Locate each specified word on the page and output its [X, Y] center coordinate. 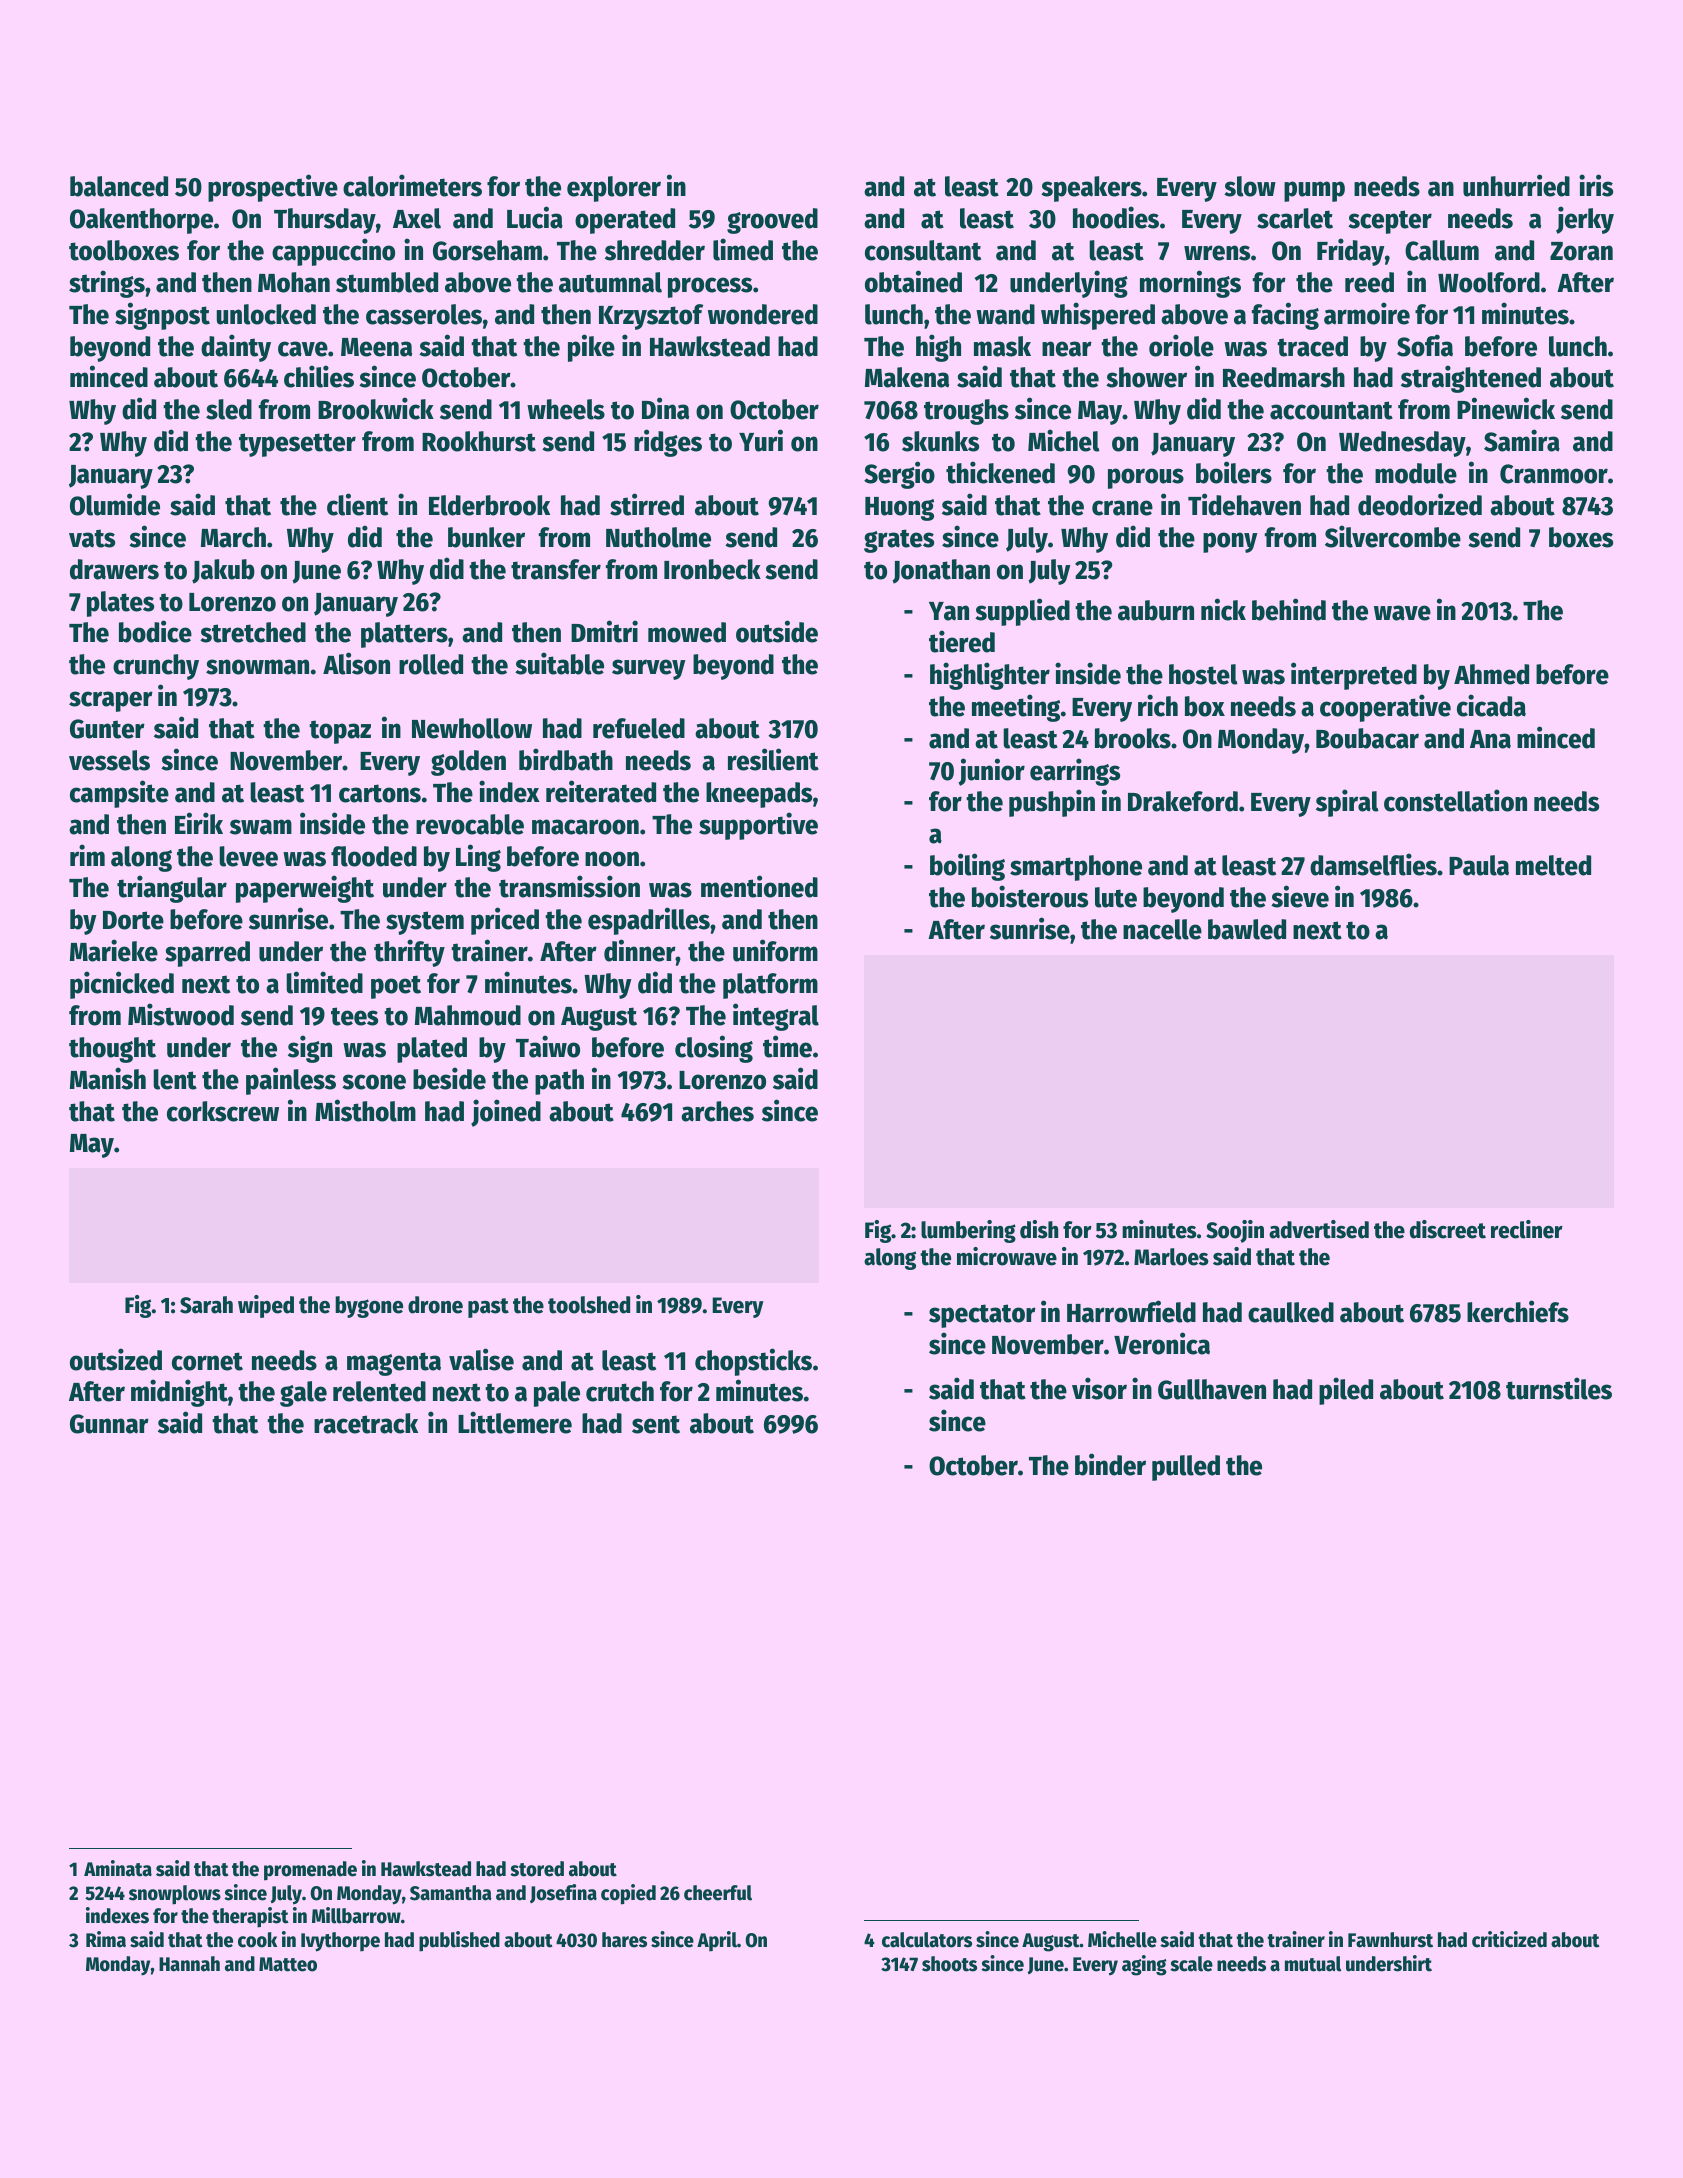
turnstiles [1559, 1388]
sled [229, 409]
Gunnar [109, 1424]
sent [656, 1424]
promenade [310, 1871]
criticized [1509, 1939]
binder [1110, 1464]
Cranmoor [1554, 474]
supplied [1022, 612]
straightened [1471, 379]
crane [1122, 508]
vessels [109, 760]
